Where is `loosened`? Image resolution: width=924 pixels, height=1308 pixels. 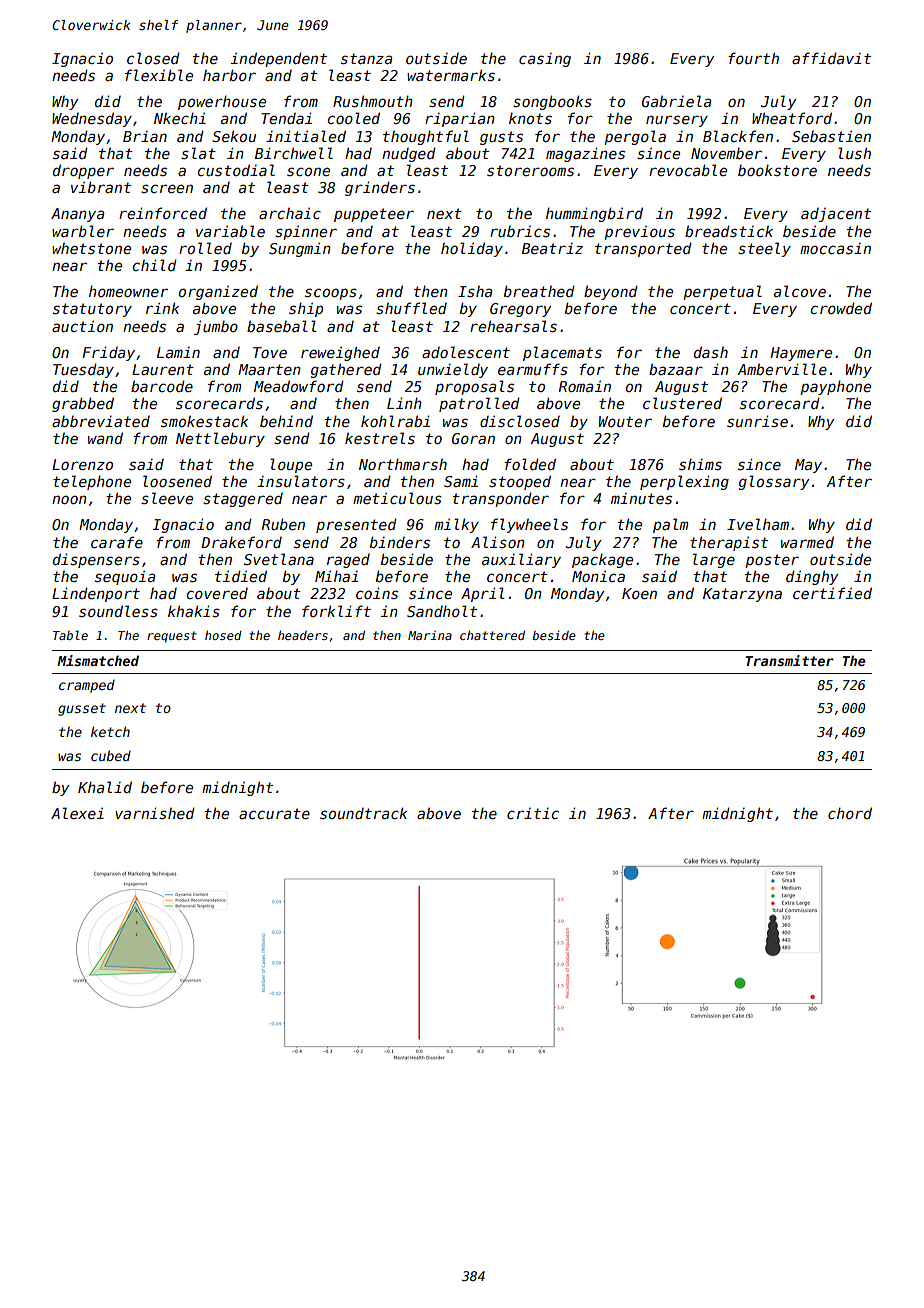 loosened is located at coordinates (177, 481).
